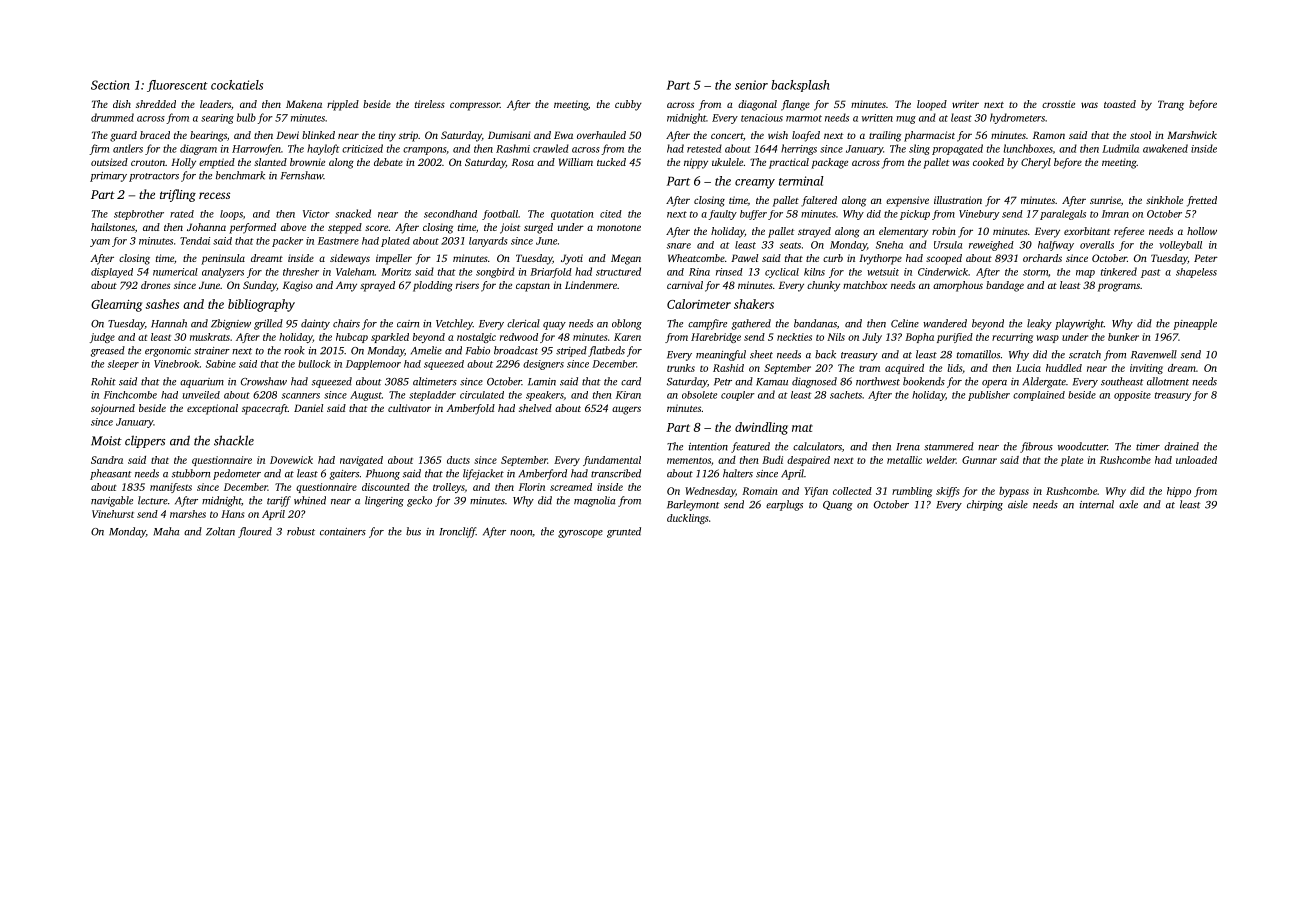  I want to click on broadcast, so click(516, 350).
